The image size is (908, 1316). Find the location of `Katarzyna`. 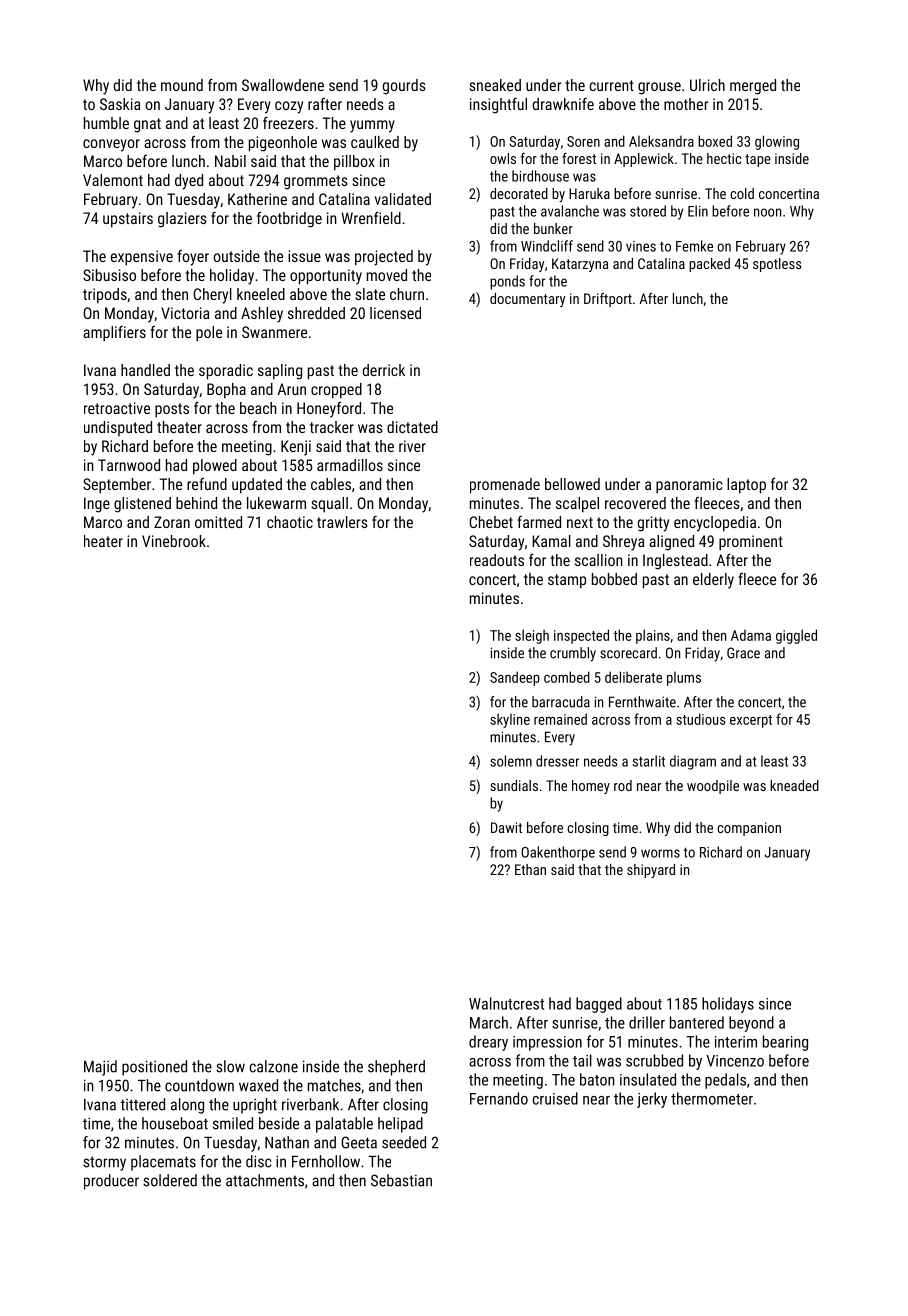

Katarzyna is located at coordinates (580, 265).
